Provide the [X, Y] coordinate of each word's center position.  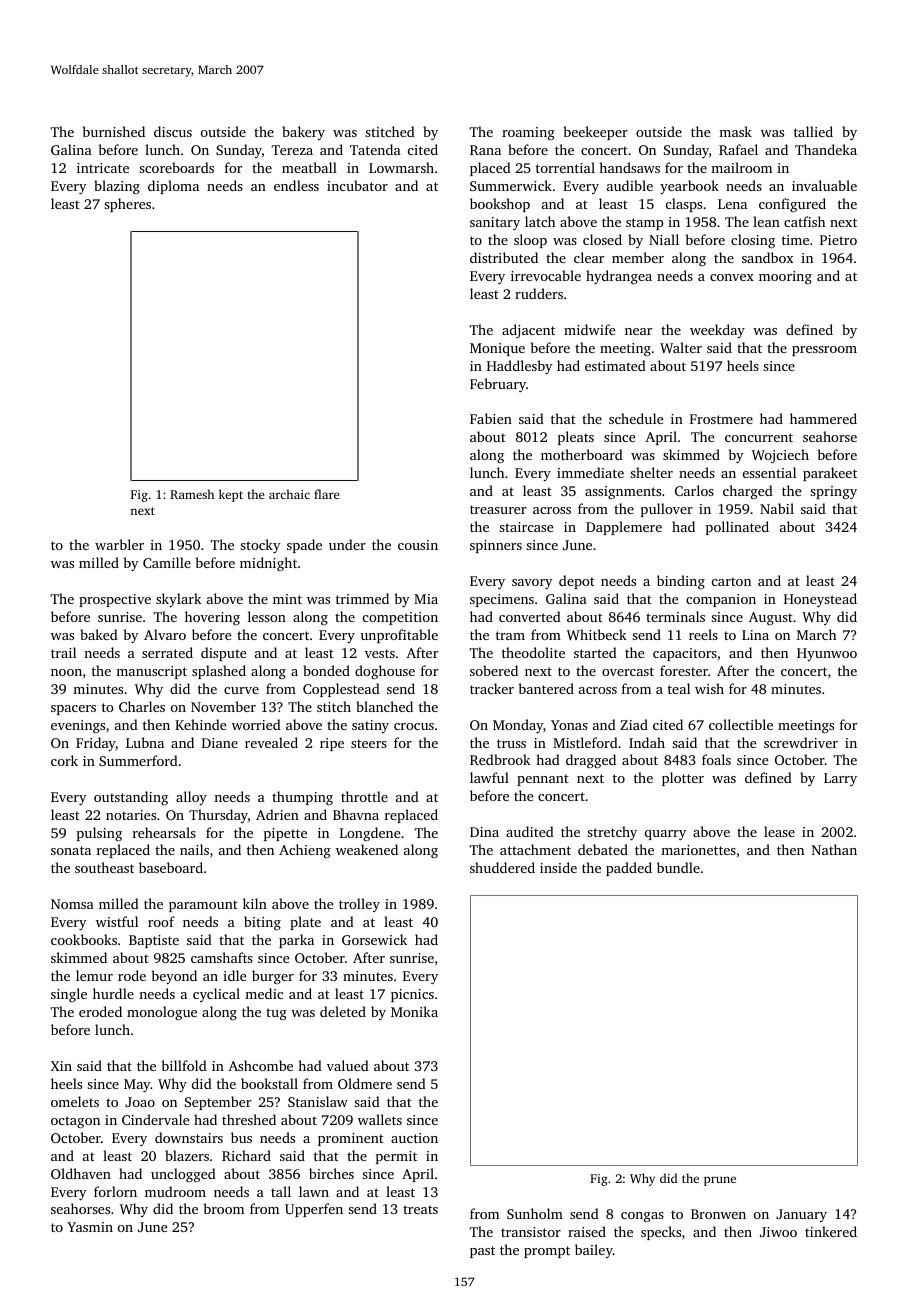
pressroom [824, 351]
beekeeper [596, 133]
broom [224, 1208]
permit [396, 1157]
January [801, 1215]
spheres [127, 205]
